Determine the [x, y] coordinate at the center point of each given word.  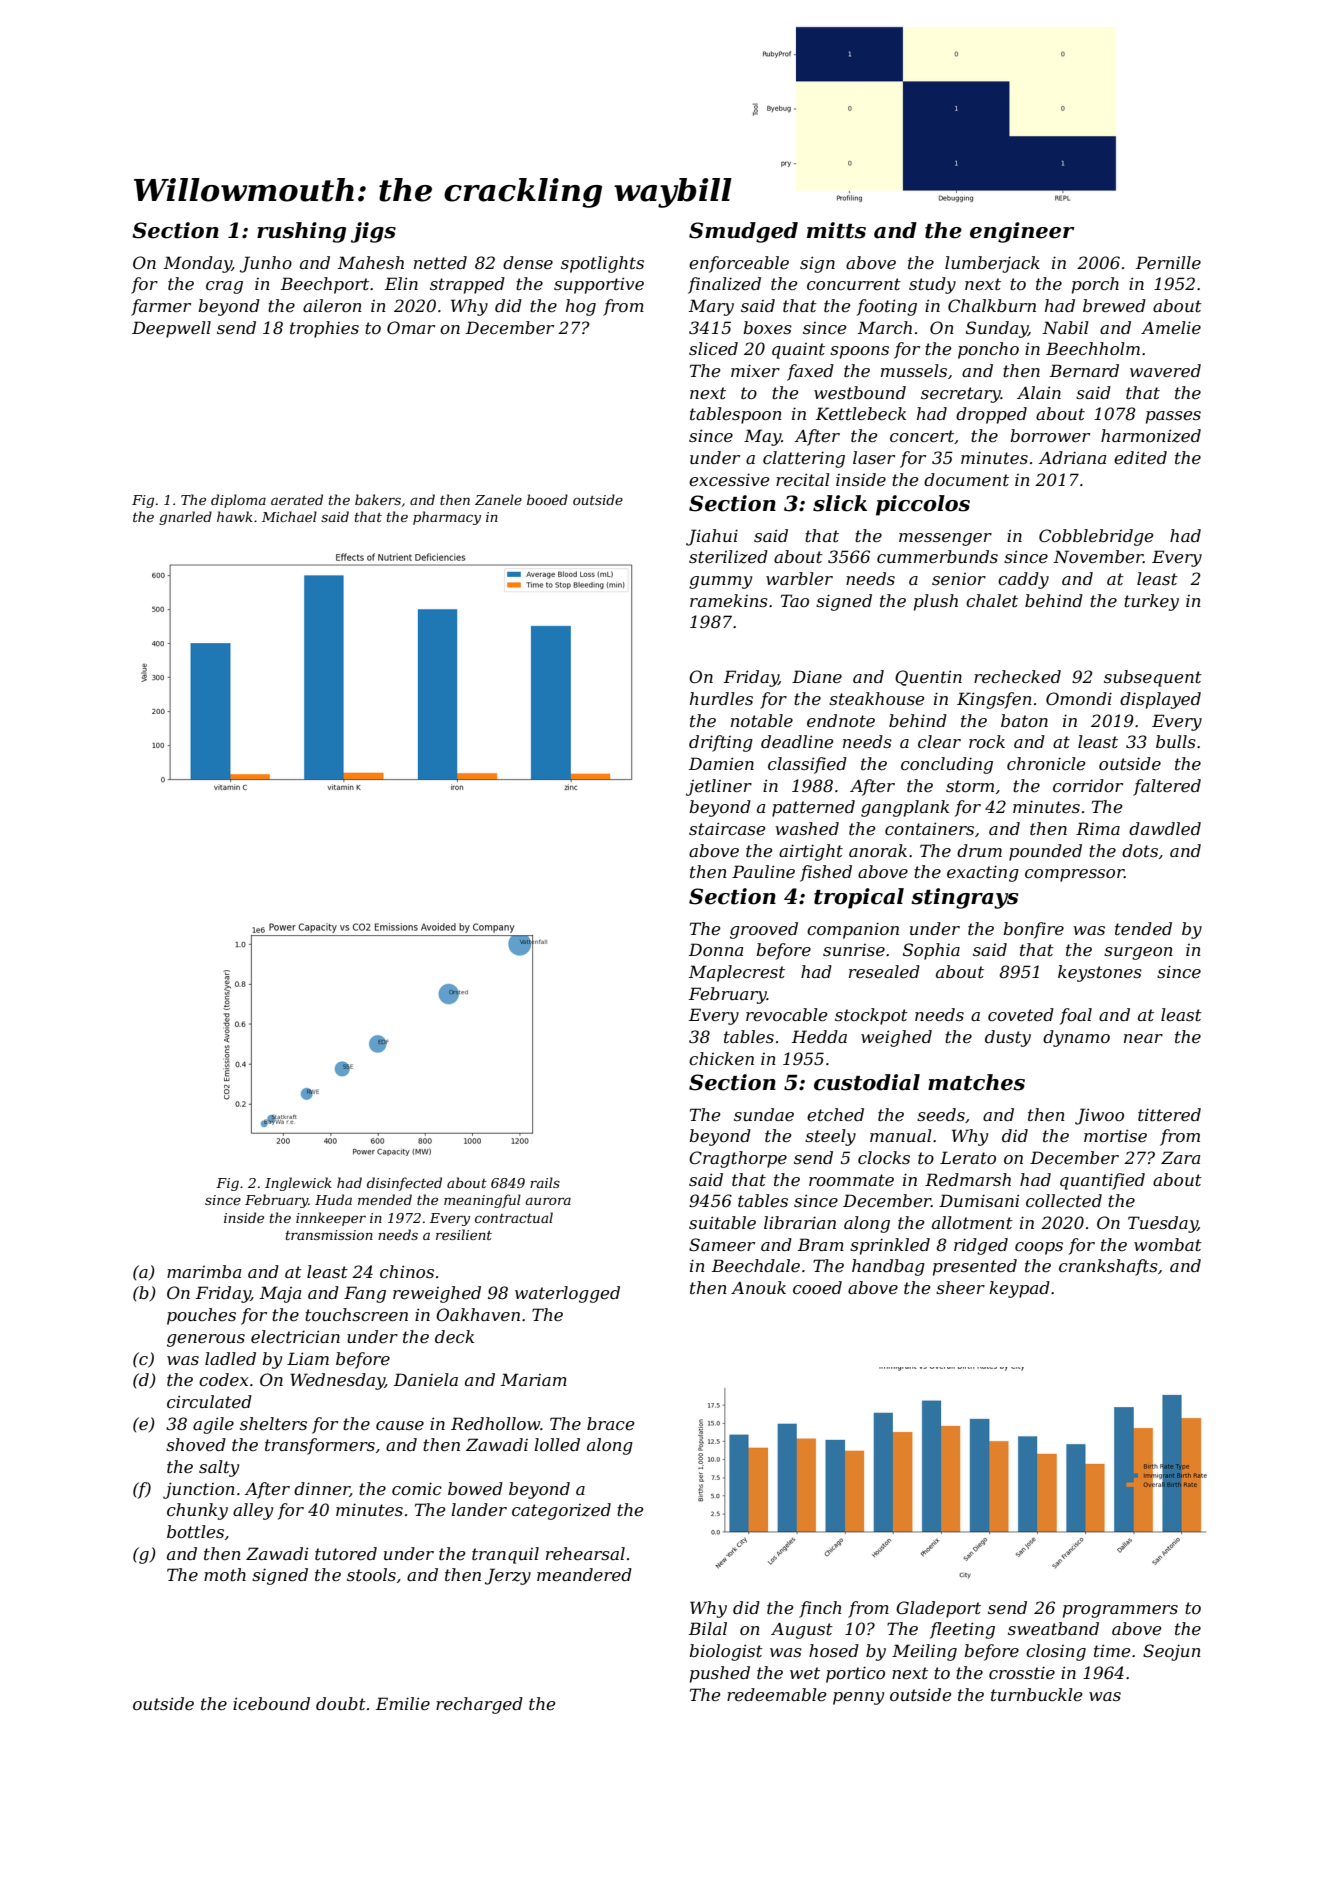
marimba [204, 1271]
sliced [713, 348]
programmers [1120, 1611]
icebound [271, 1703]
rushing [301, 232]
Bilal [708, 1628]
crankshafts [1108, 1267]
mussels [914, 370]
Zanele [498, 499]
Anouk [758, 1287]
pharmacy [447, 518]
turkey [1151, 602]
